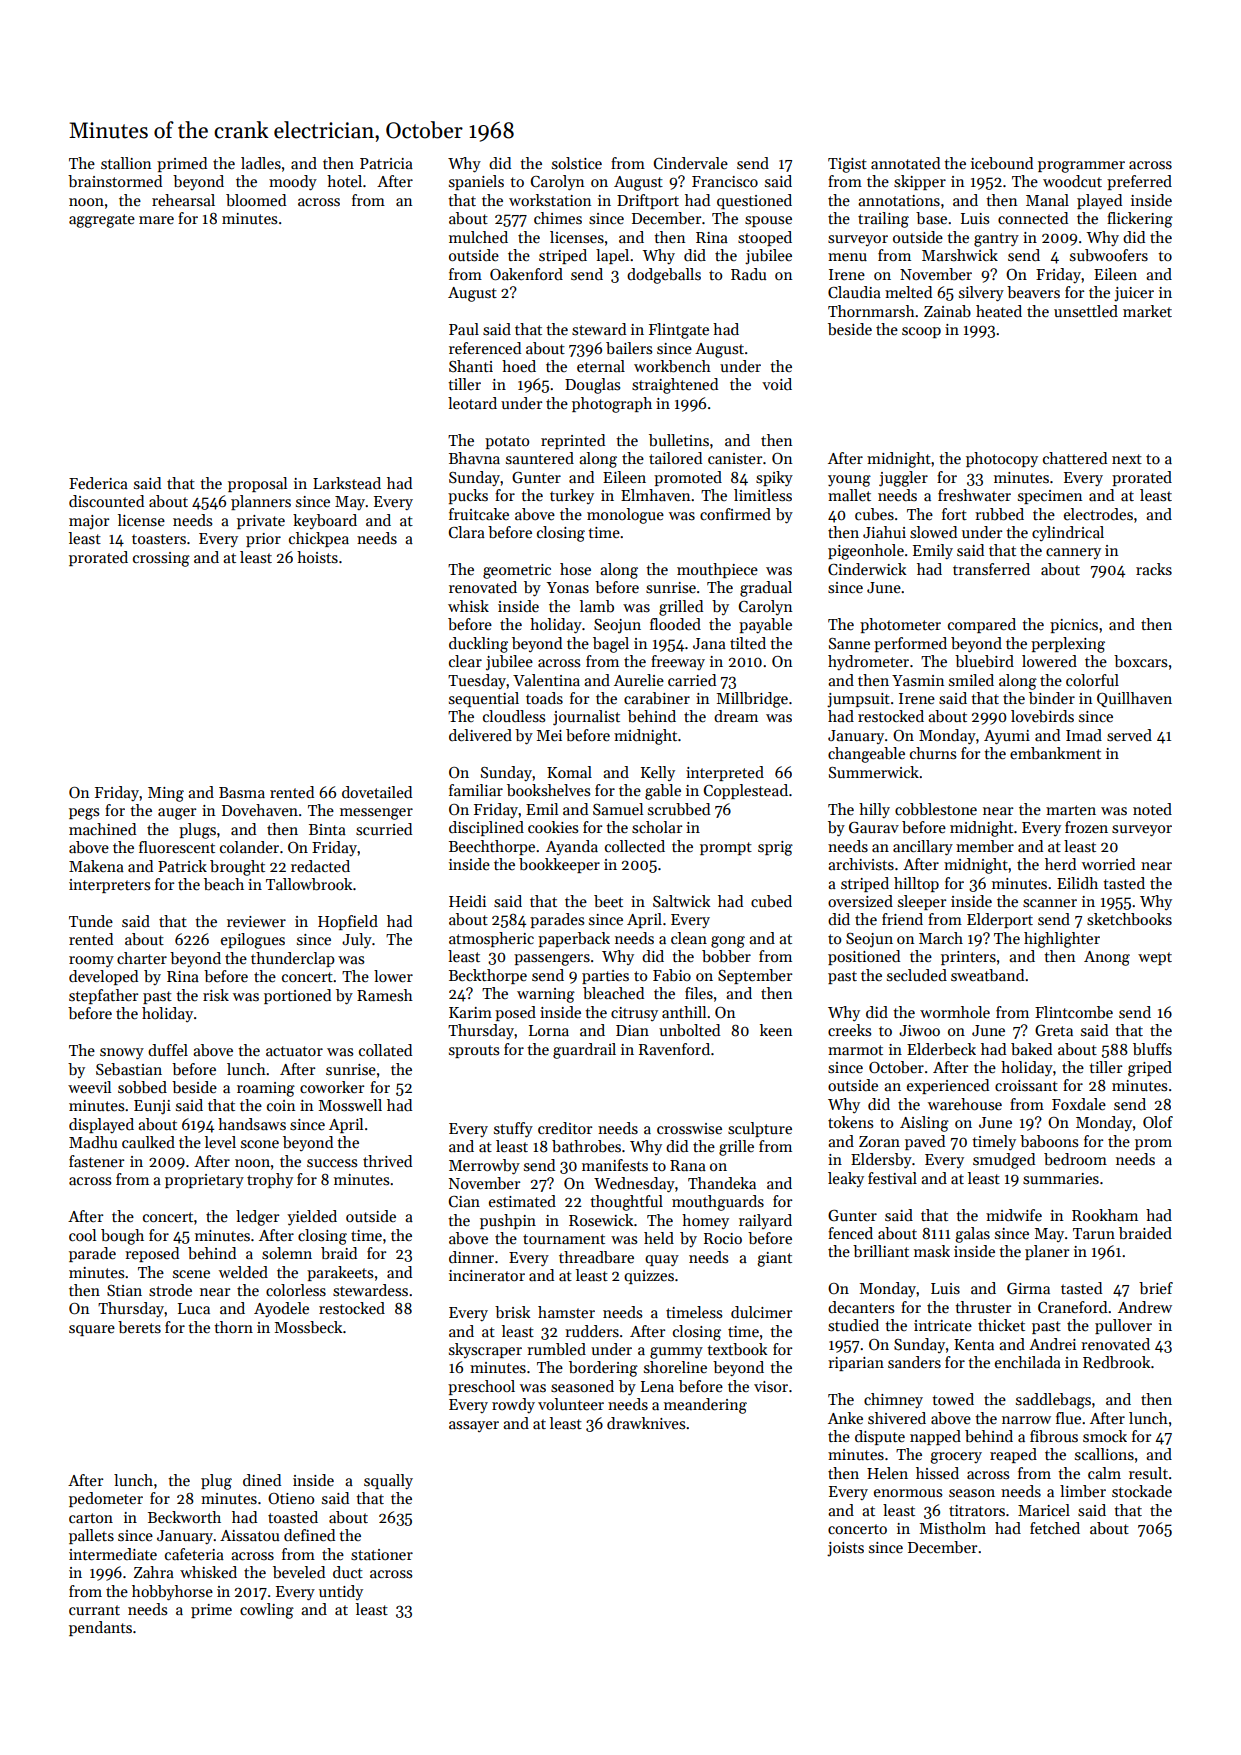 The width and height of the page is (1241, 1755). What do you see at coordinates (340, 1273) in the page?
I see `parakeets` at bounding box center [340, 1273].
